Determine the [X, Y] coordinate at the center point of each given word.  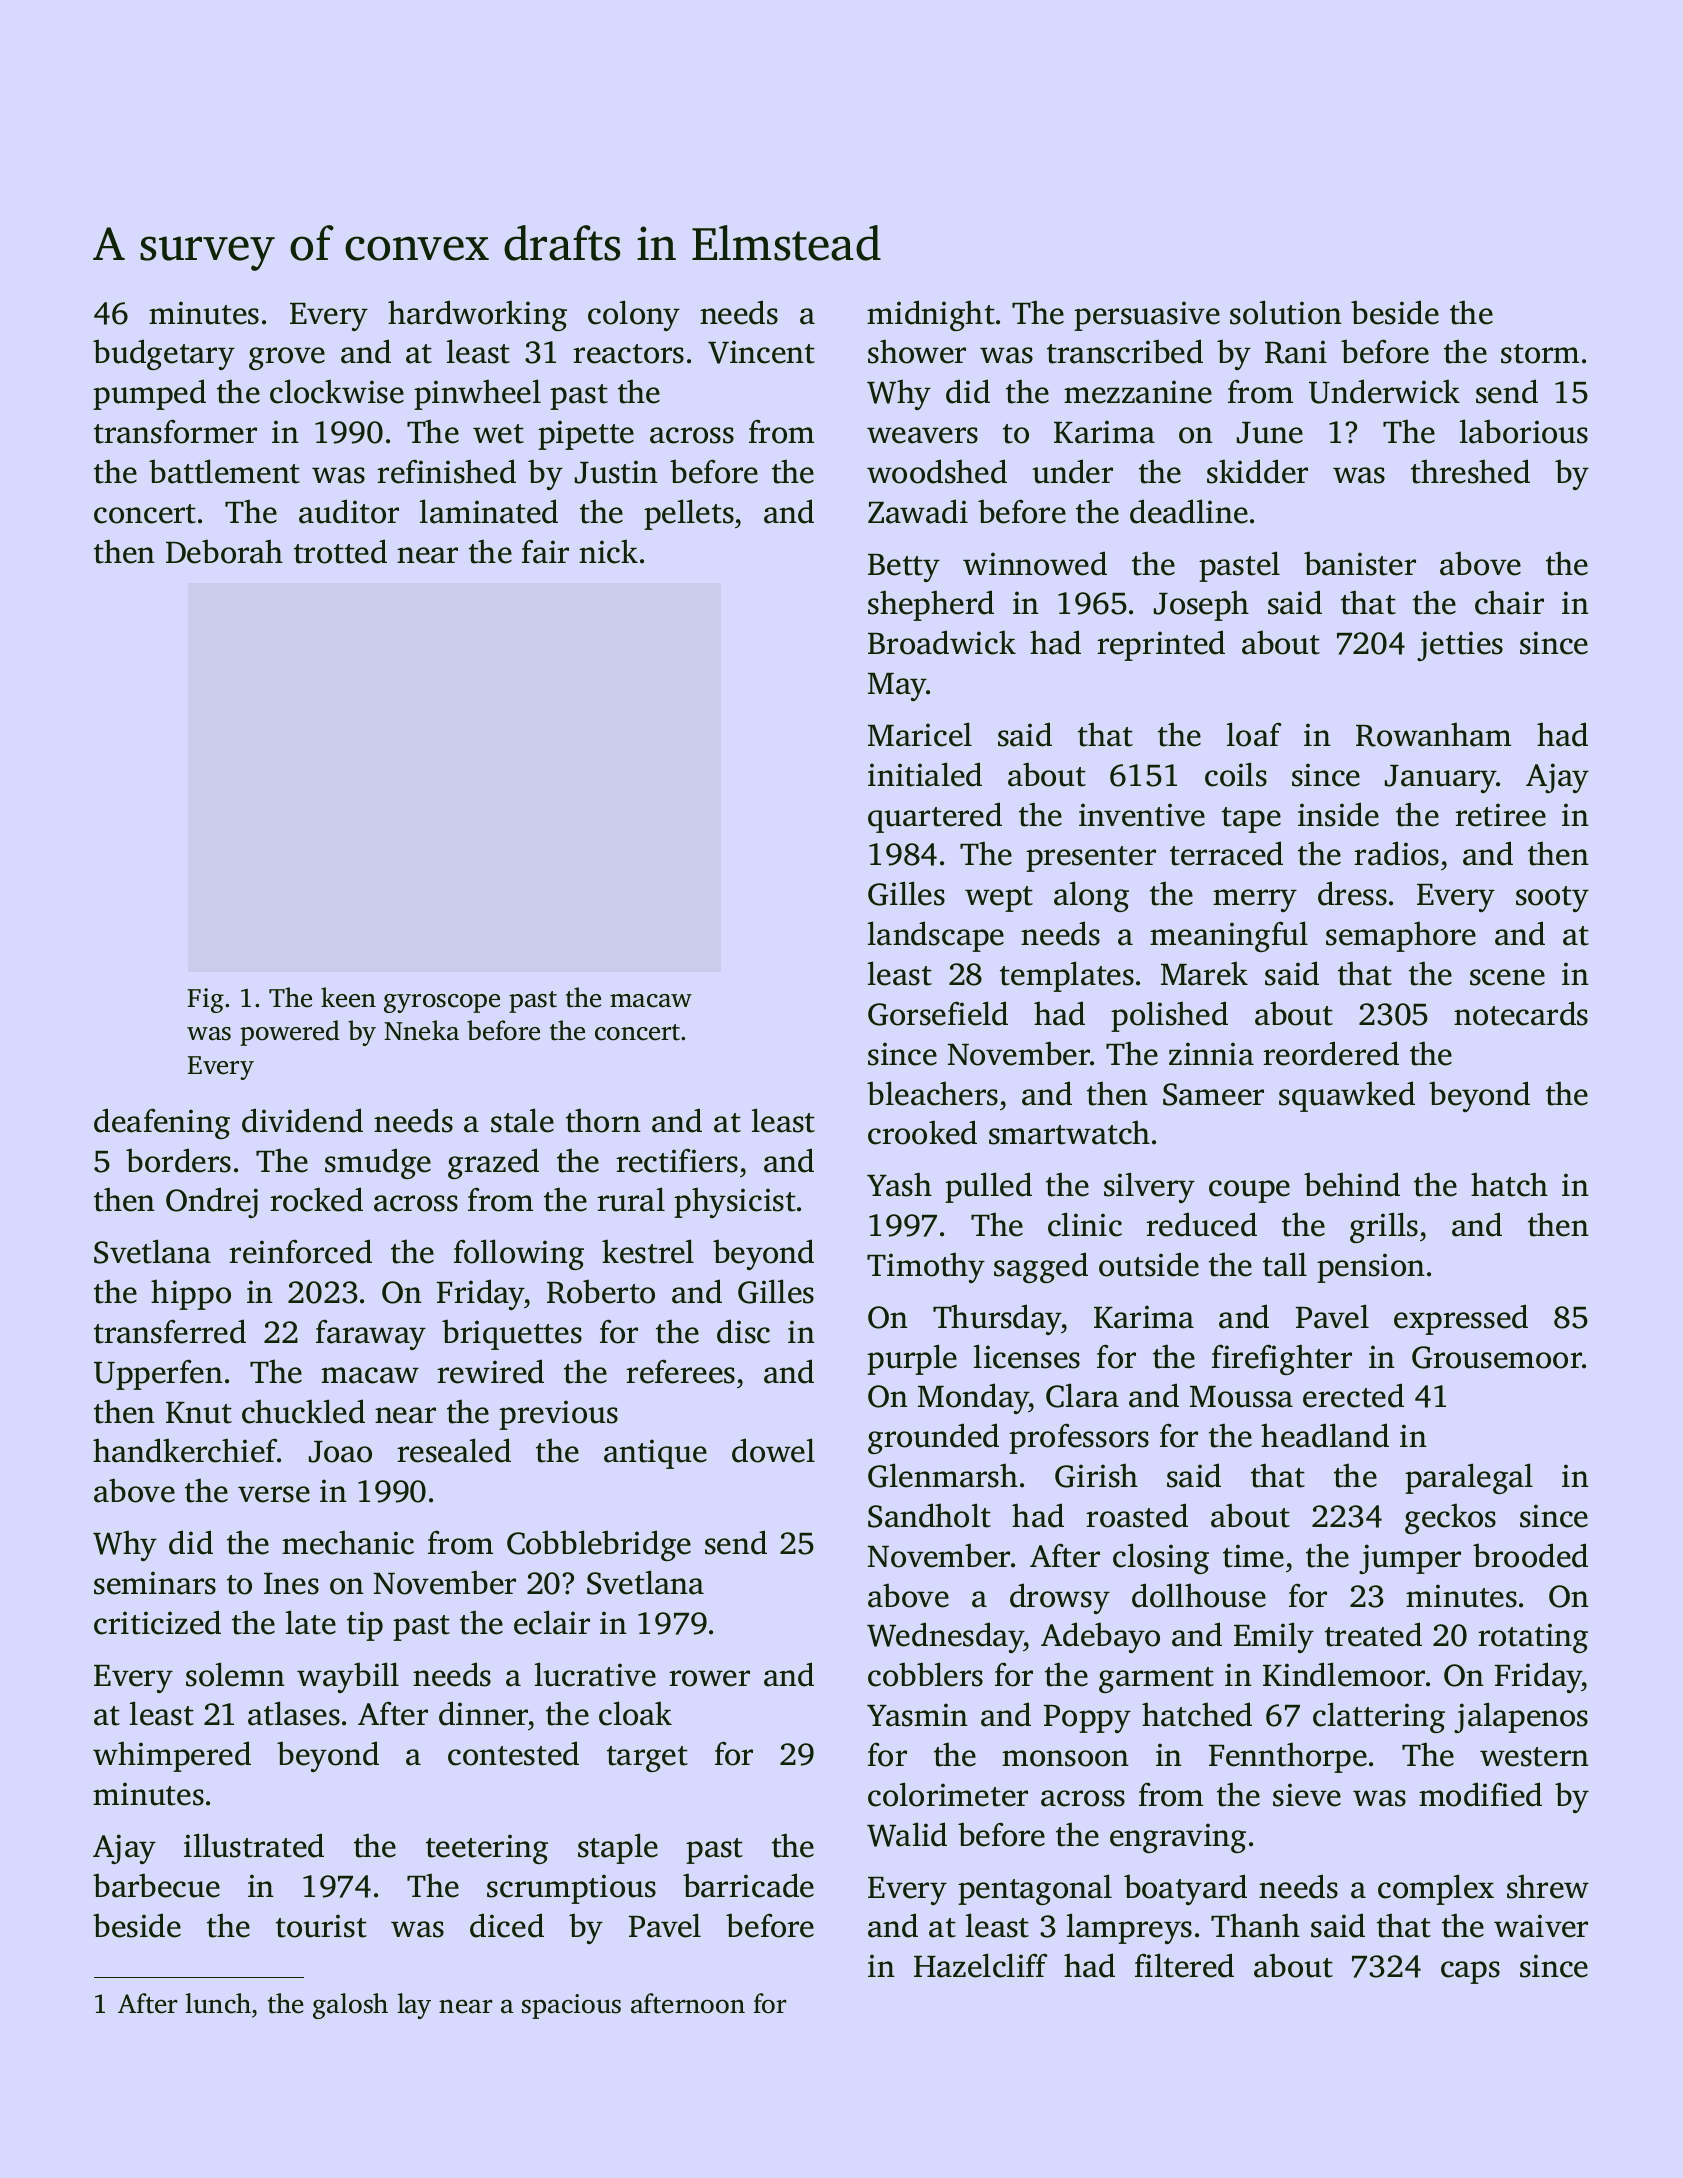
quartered [935, 817]
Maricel [920, 734]
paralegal [1469, 1478]
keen [348, 997]
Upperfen [158, 1374]
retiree [1500, 815]
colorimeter [948, 1794]
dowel [773, 1450]
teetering [487, 1849]
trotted [340, 551]
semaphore [1401, 936]
